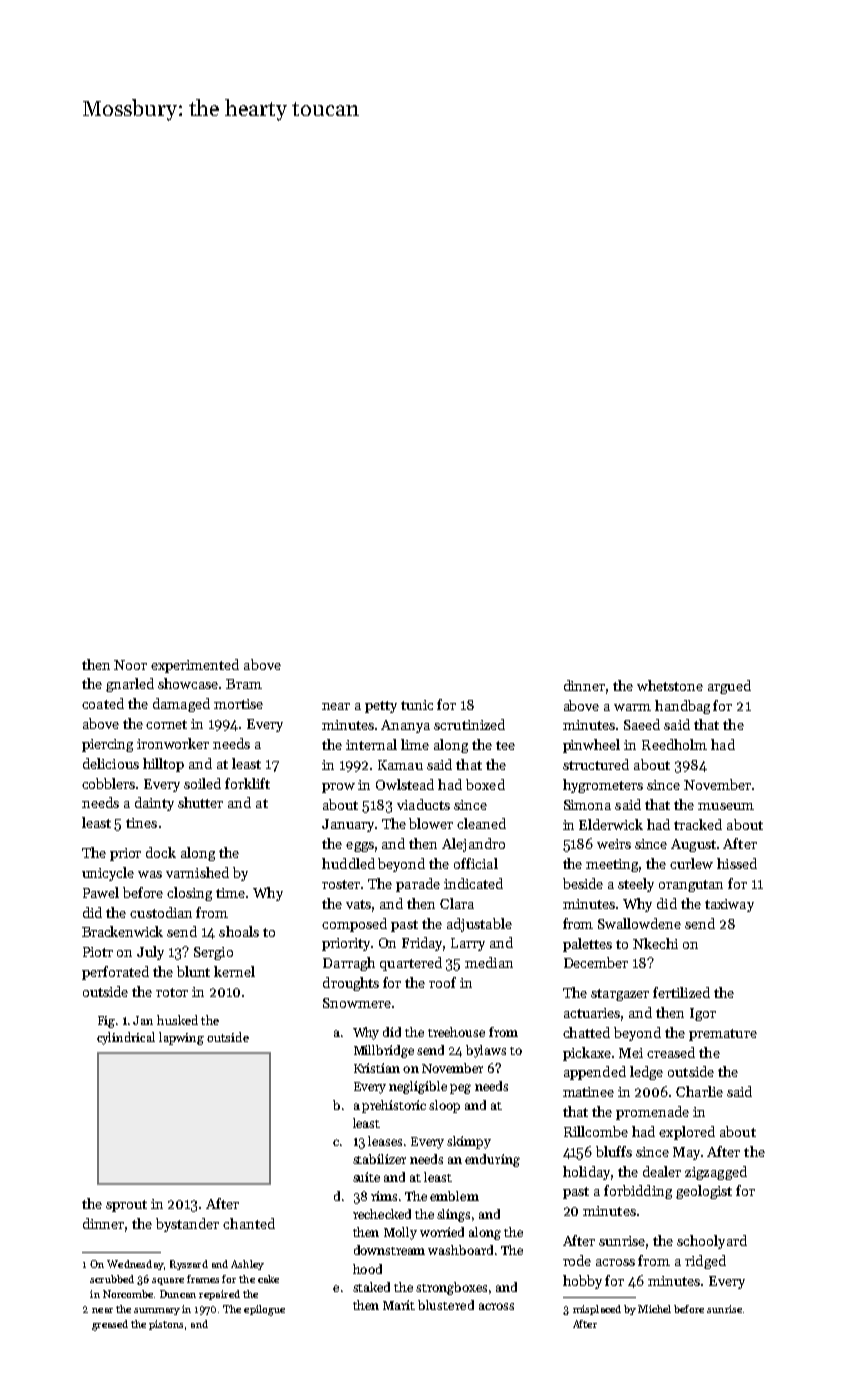 The width and height of the page is (849, 1400). I want to click on rims, so click(384, 1196).
